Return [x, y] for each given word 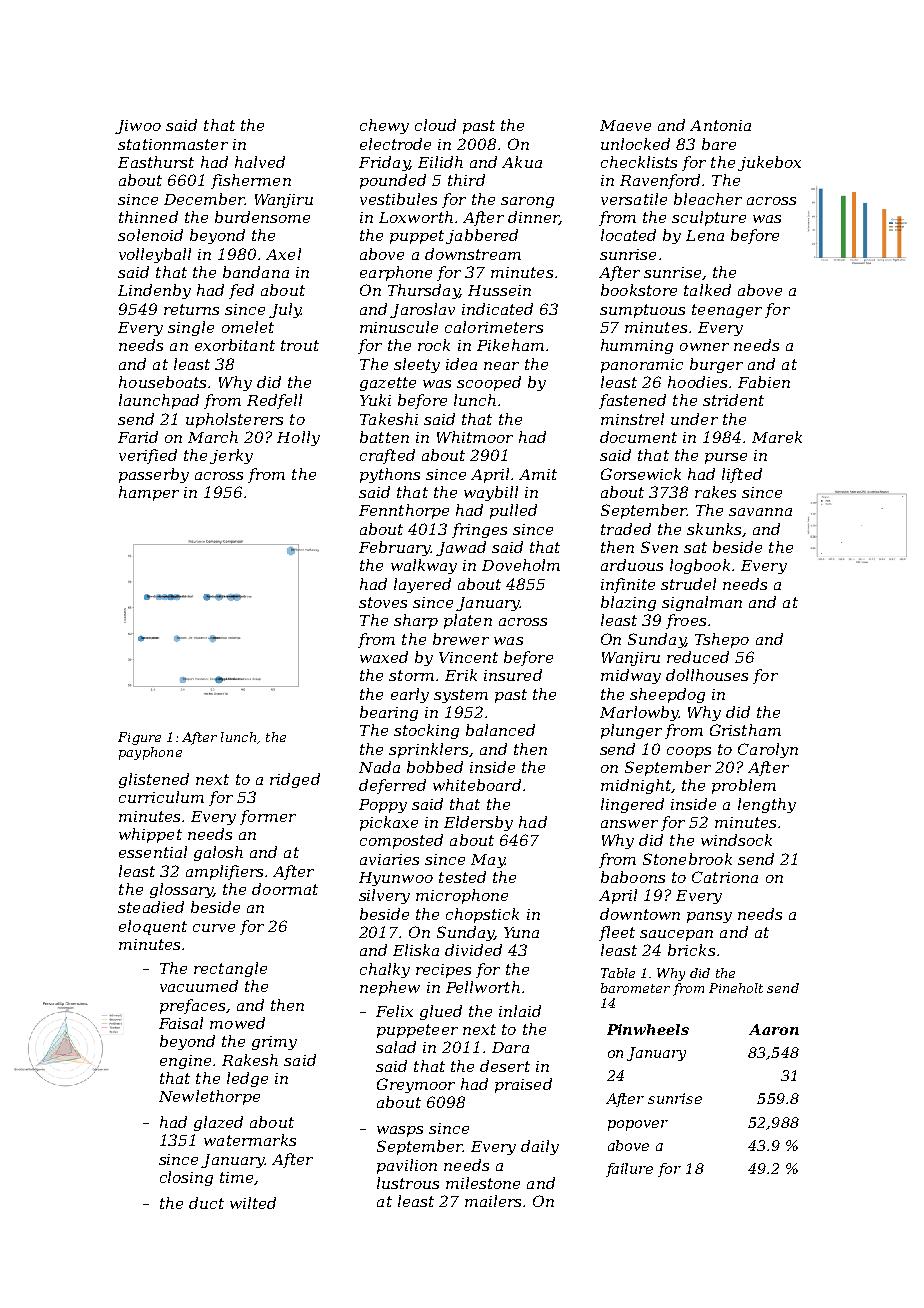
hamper [149, 493]
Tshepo [722, 640]
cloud [435, 125]
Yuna [521, 932]
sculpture [709, 218]
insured [513, 675]
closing [186, 1178]
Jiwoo [138, 127]
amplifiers [224, 872]
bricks [691, 950]
